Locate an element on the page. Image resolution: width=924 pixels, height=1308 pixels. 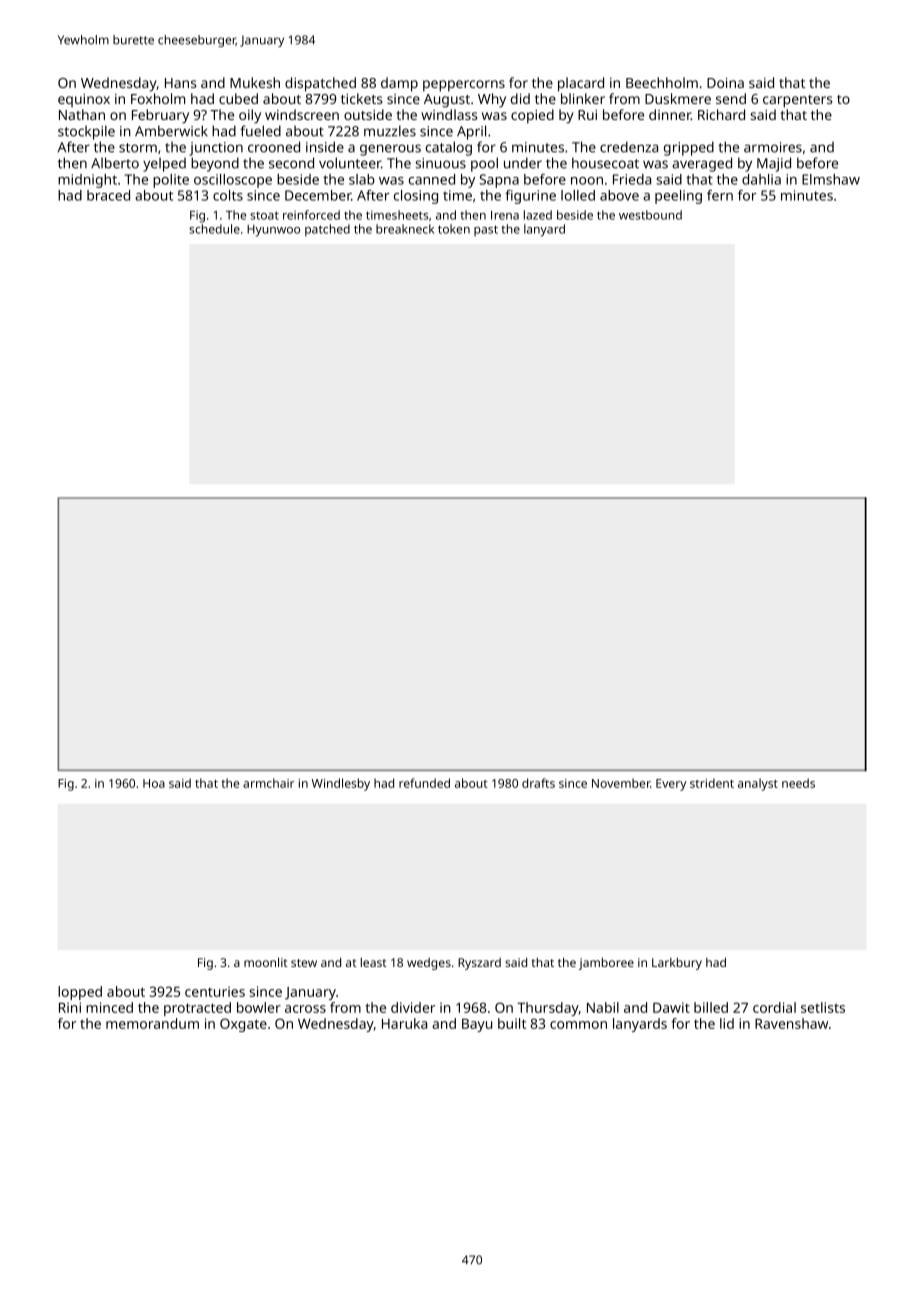
needs is located at coordinates (798, 783).
